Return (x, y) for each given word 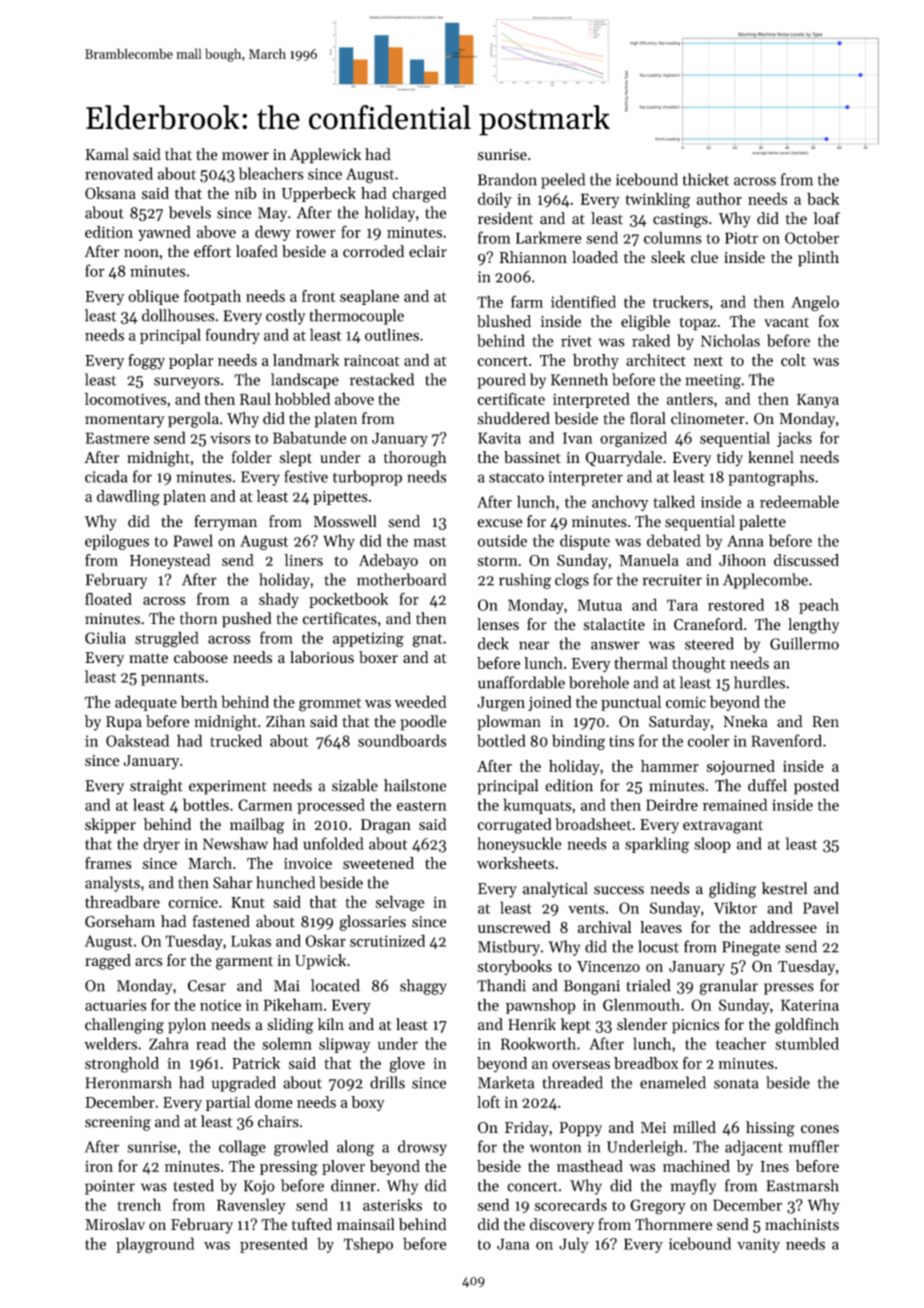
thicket (706, 179)
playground (155, 1245)
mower (245, 156)
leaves (661, 927)
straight (156, 787)
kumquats (537, 806)
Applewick (325, 156)
